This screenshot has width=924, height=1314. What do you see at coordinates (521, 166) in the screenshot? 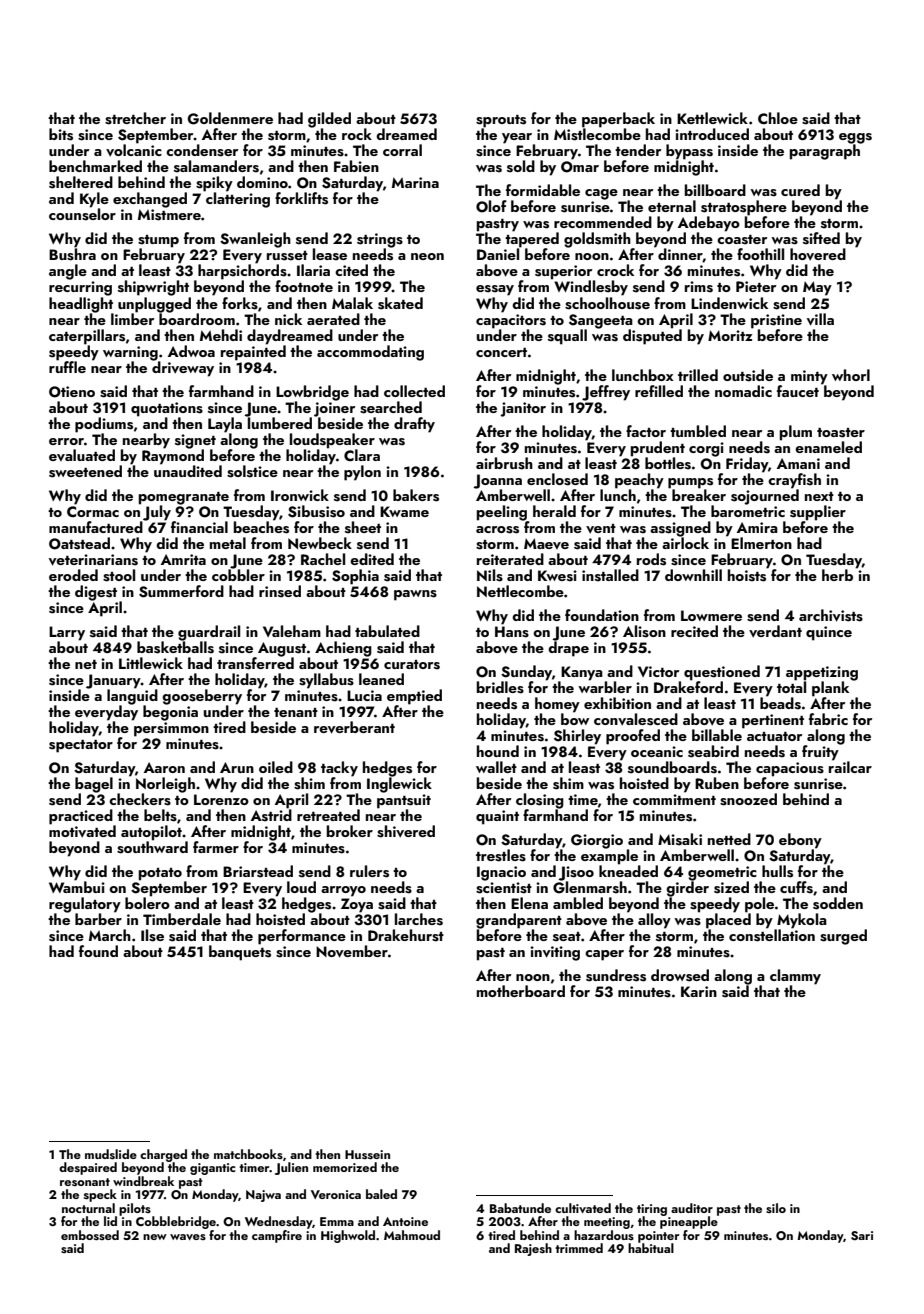
I see `sold` at bounding box center [521, 166].
